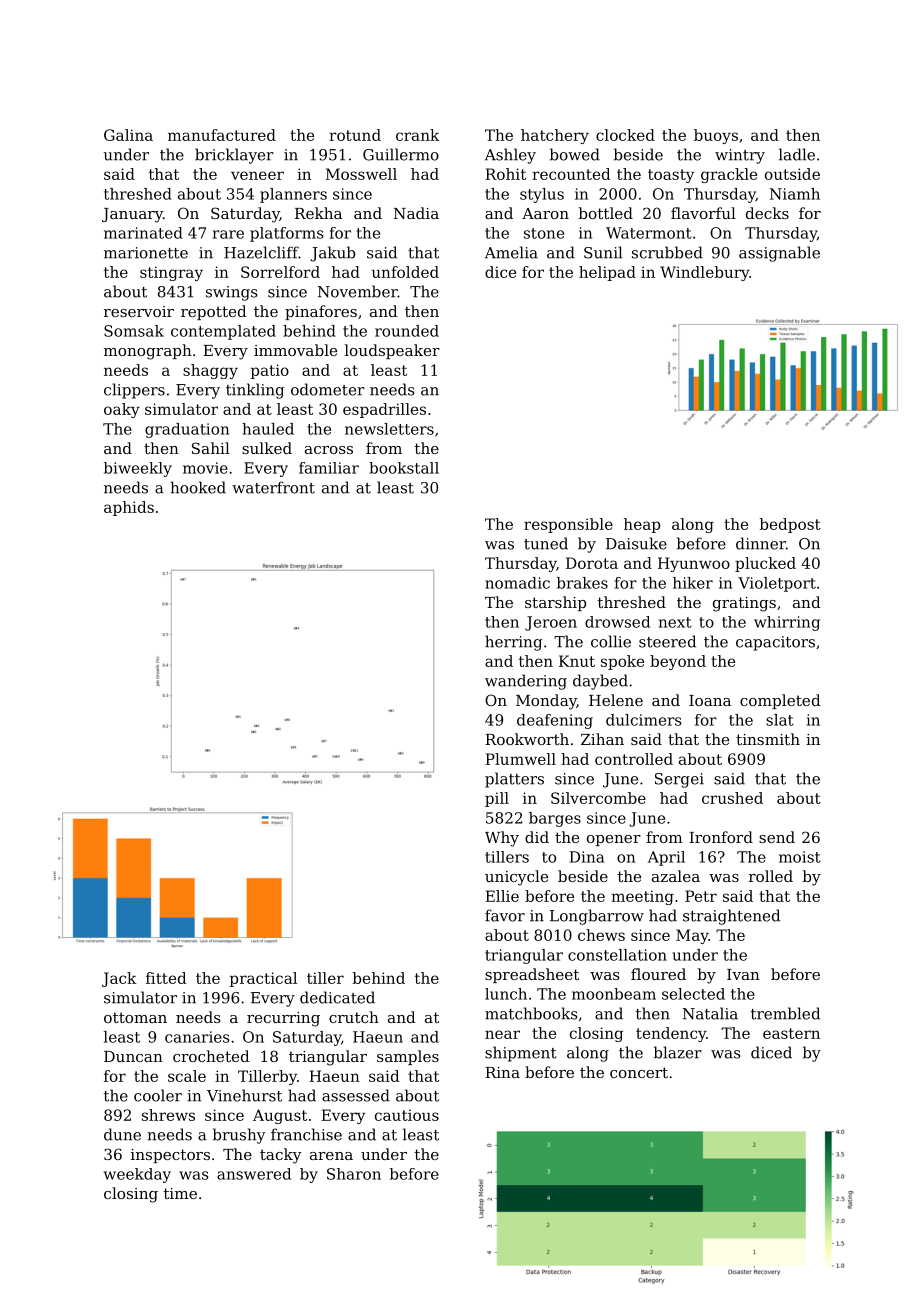 Image resolution: width=924 pixels, height=1314 pixels. What do you see at coordinates (693, 583) in the document?
I see `hiker` at bounding box center [693, 583].
